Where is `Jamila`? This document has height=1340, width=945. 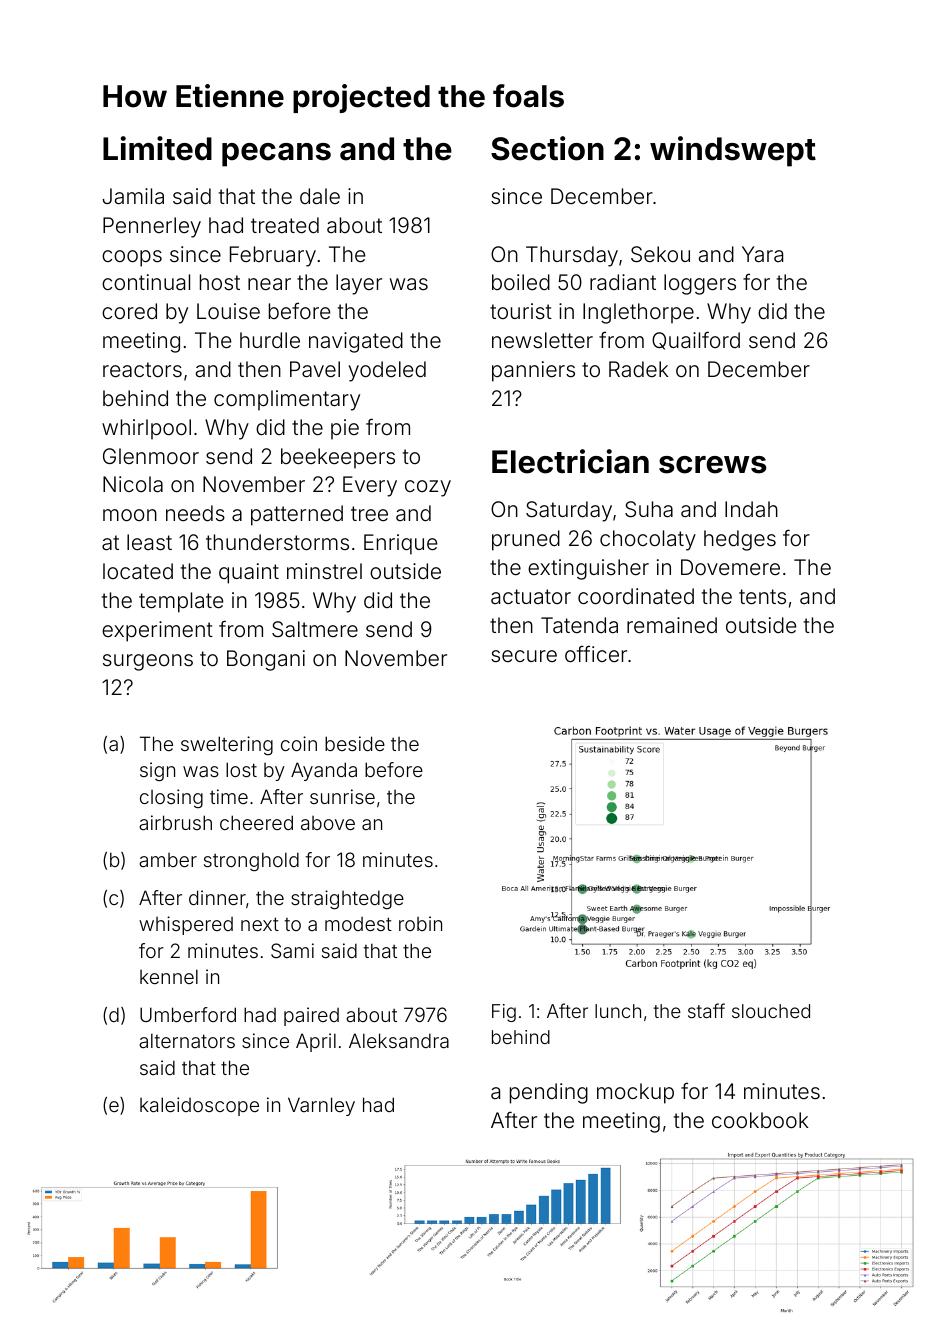 Jamila is located at coordinates (133, 196).
